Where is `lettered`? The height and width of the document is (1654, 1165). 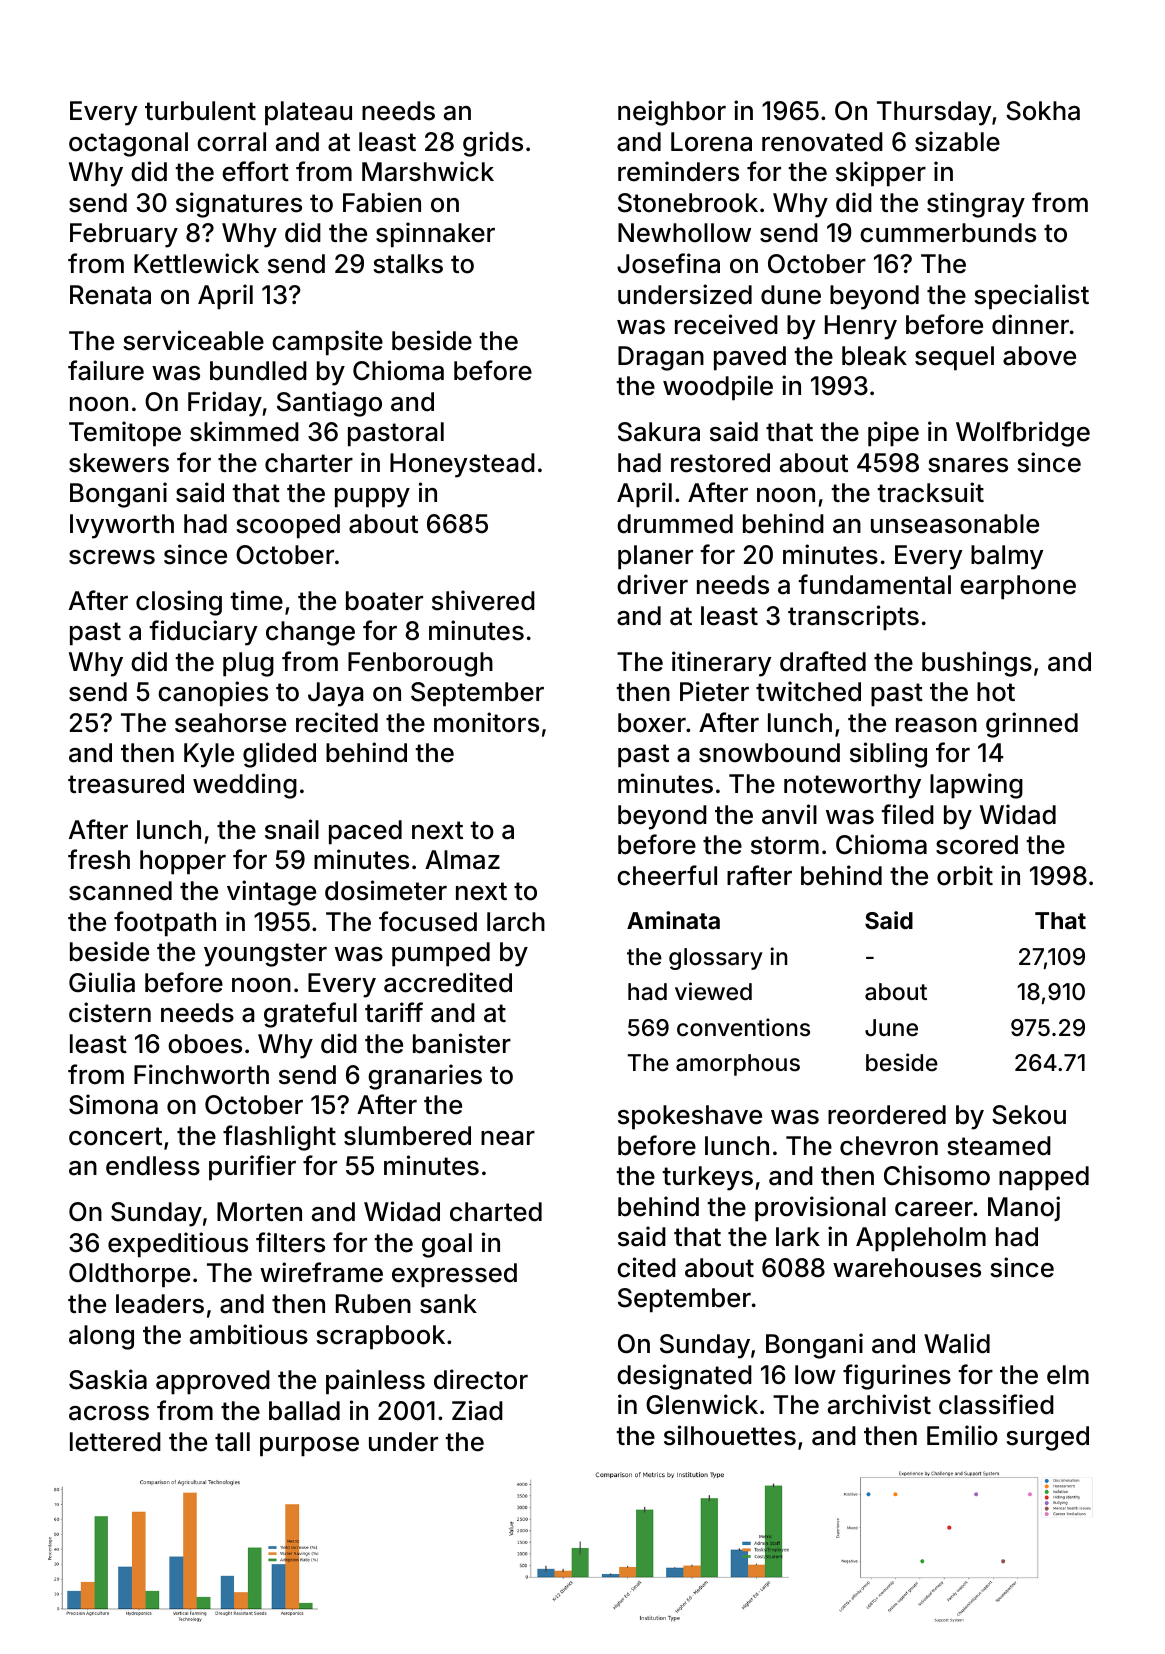
lettered is located at coordinates (115, 1442).
